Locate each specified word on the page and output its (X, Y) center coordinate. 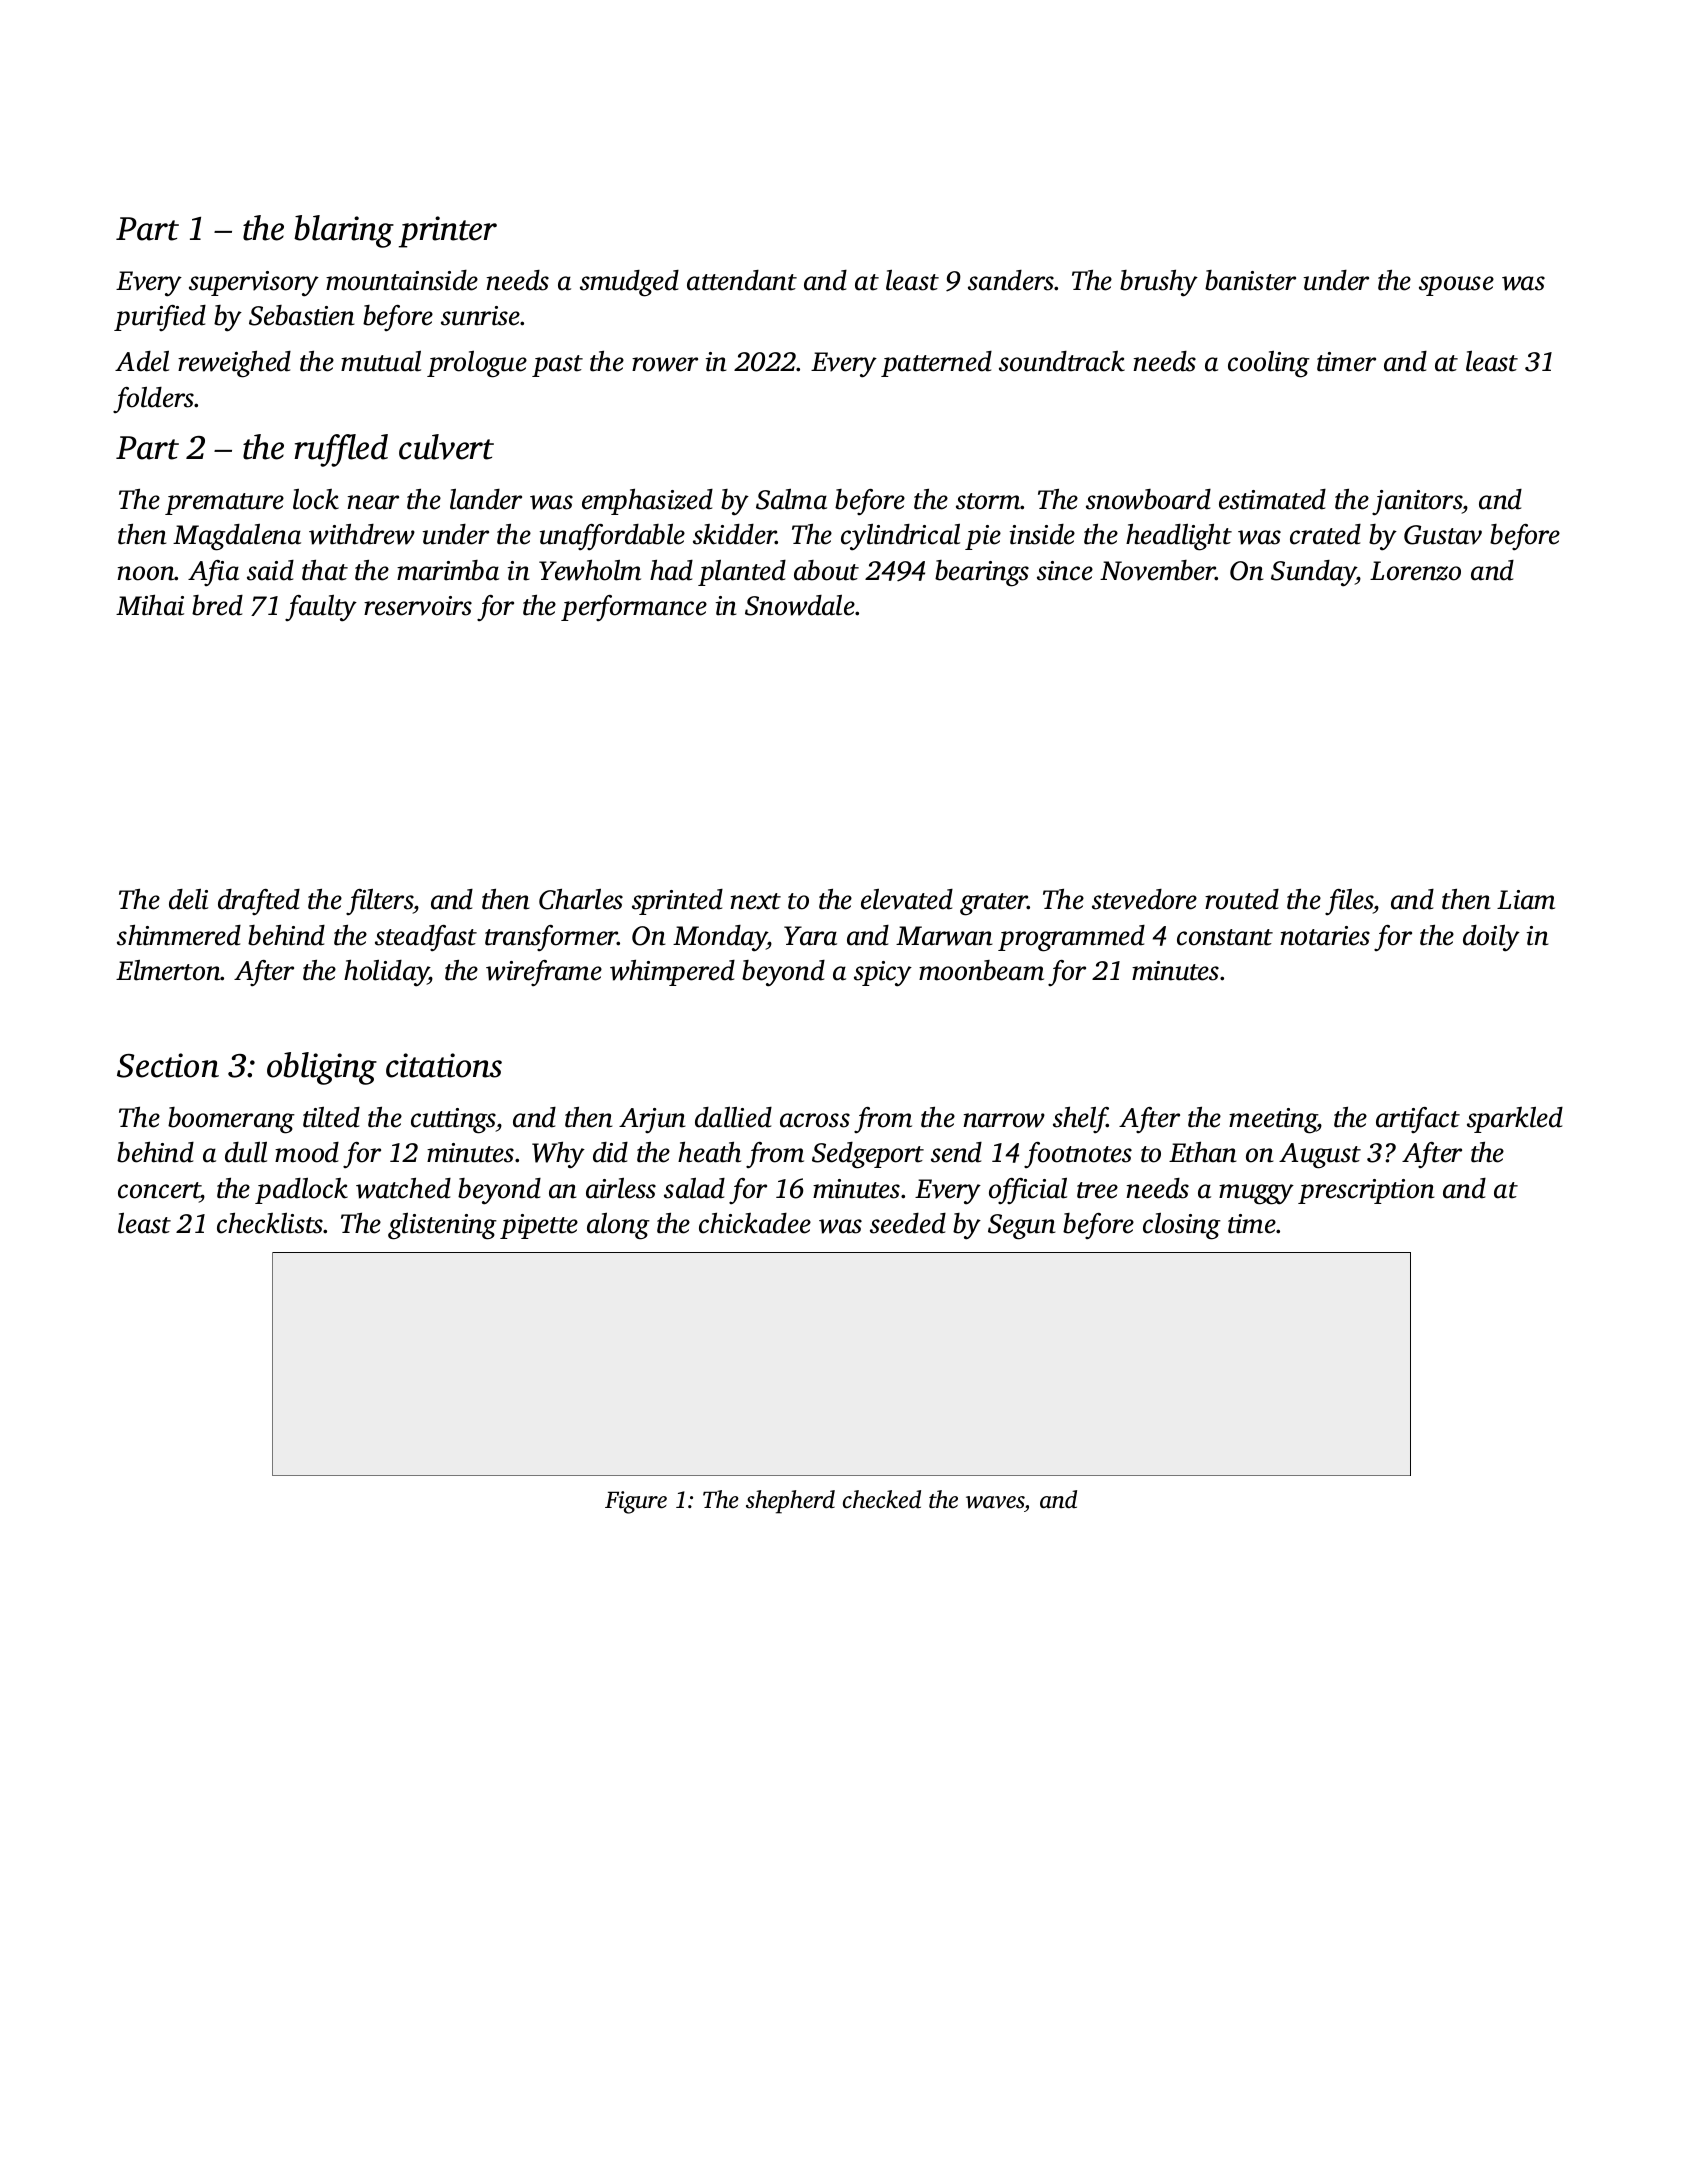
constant (1225, 937)
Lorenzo (1415, 571)
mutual (381, 361)
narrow (1004, 1120)
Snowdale (800, 605)
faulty (321, 608)
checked (882, 1499)
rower (665, 364)
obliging (322, 1068)
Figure (636, 1502)
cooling (1269, 364)
